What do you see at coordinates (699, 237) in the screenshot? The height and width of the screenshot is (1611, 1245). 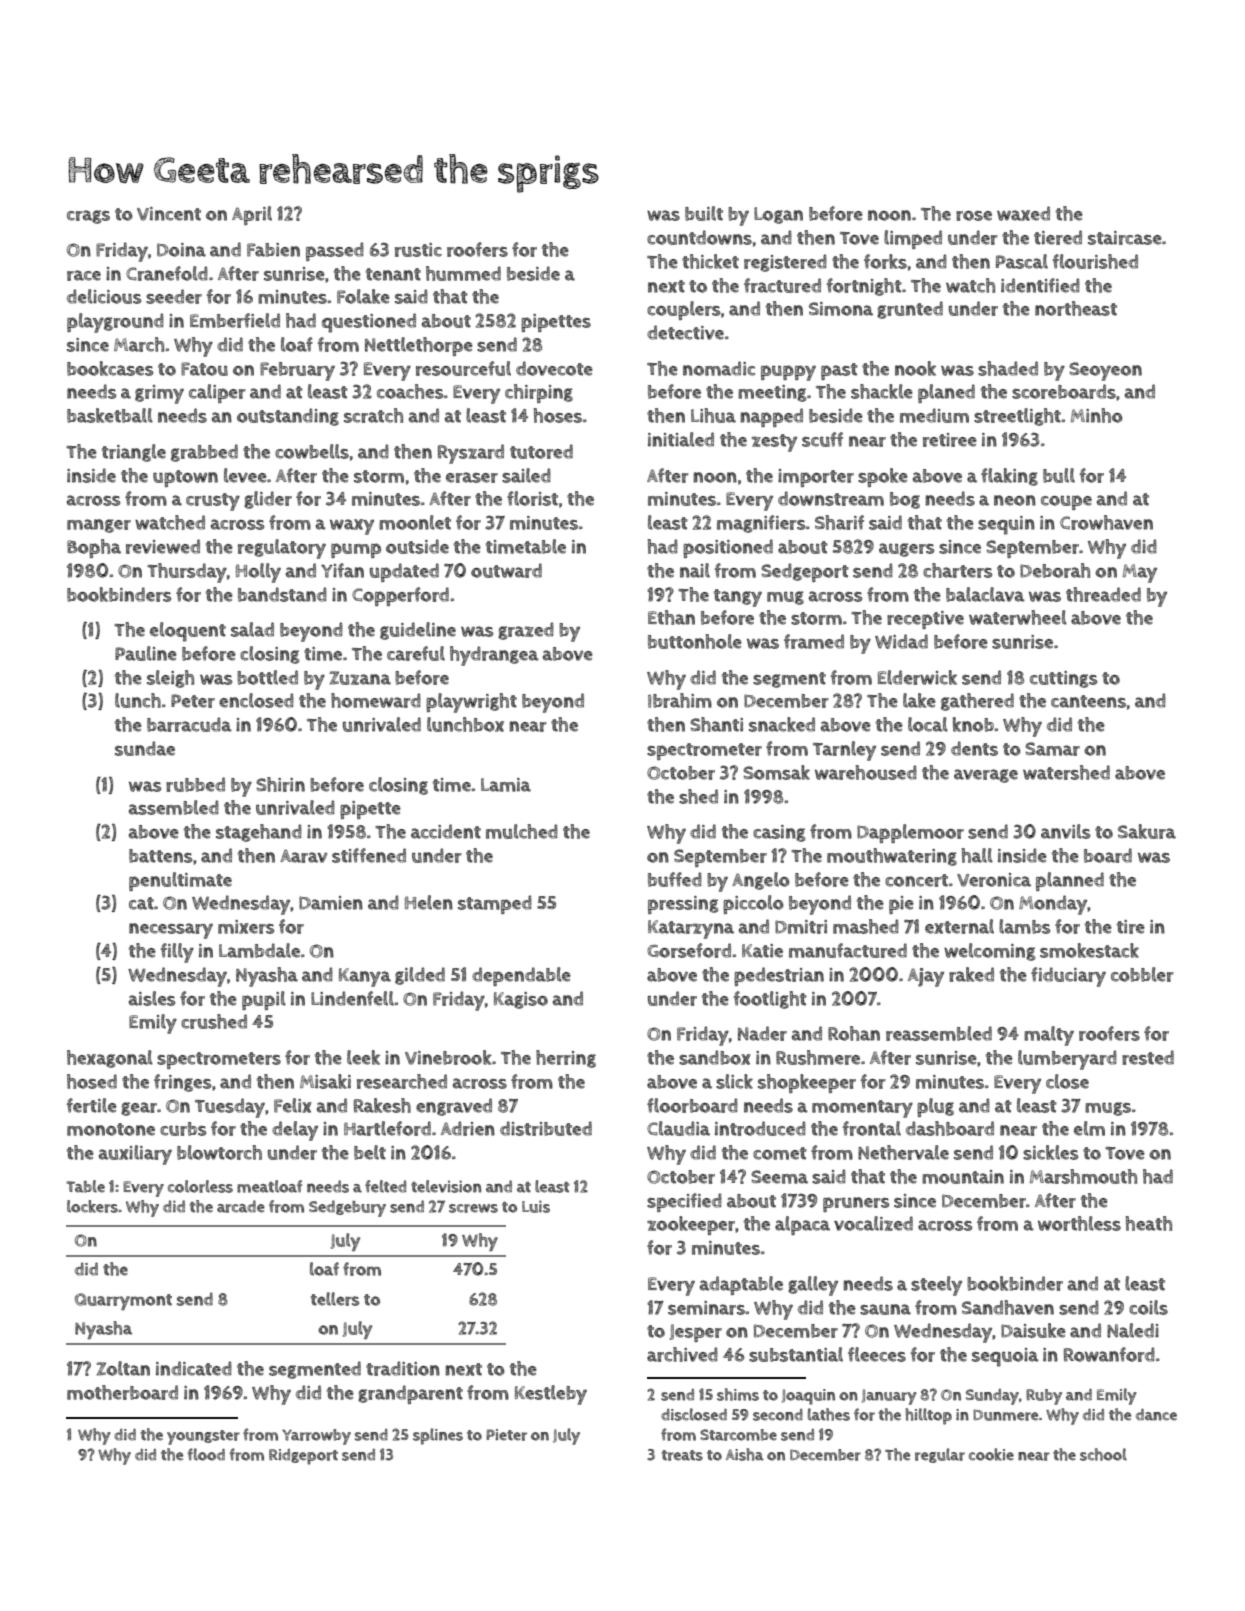 I see `countdowns` at bounding box center [699, 237].
